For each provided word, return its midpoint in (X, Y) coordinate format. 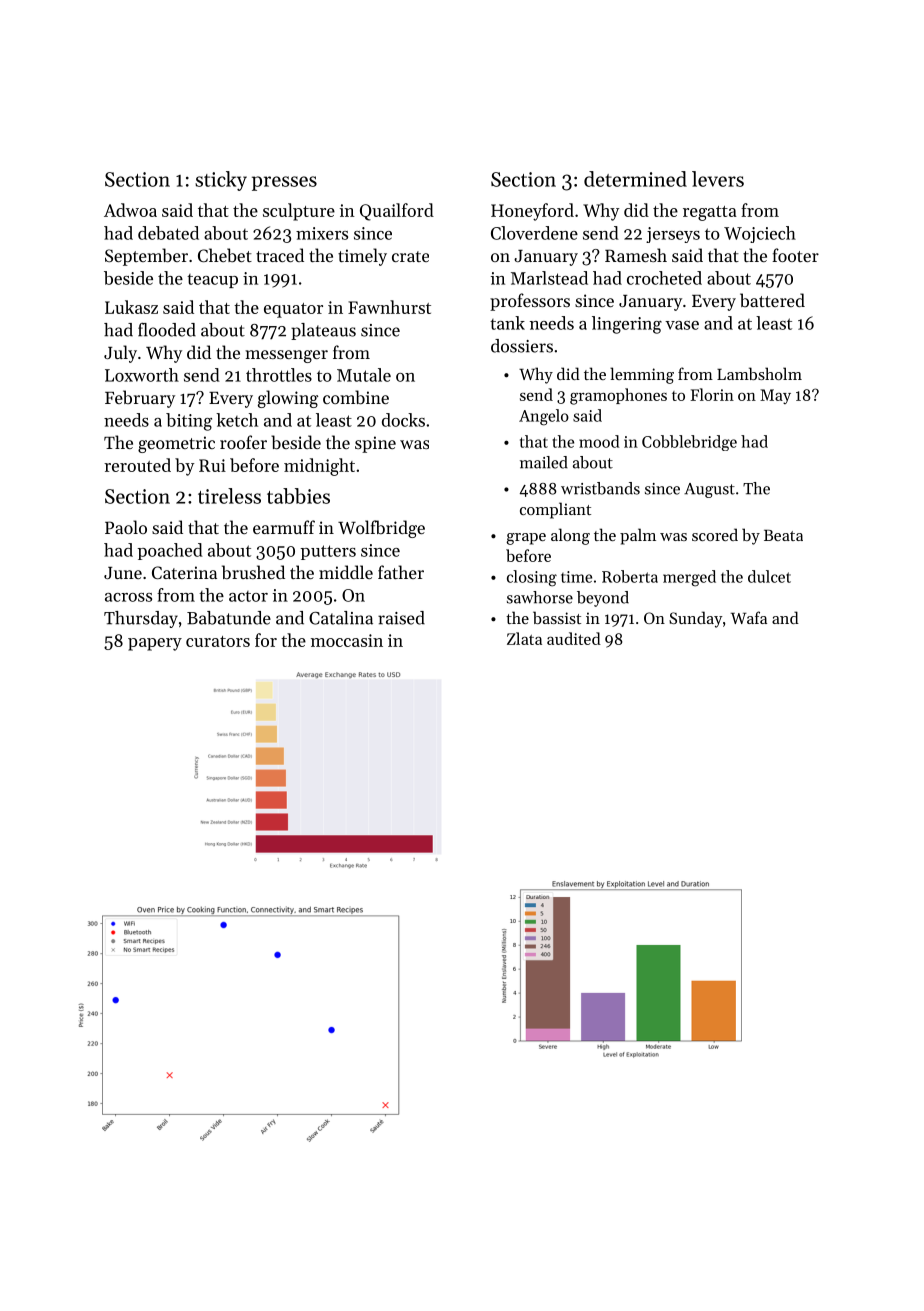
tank (507, 323)
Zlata (524, 638)
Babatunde (229, 618)
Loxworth (142, 375)
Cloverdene (534, 233)
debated (168, 233)
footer (795, 255)
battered (772, 300)
